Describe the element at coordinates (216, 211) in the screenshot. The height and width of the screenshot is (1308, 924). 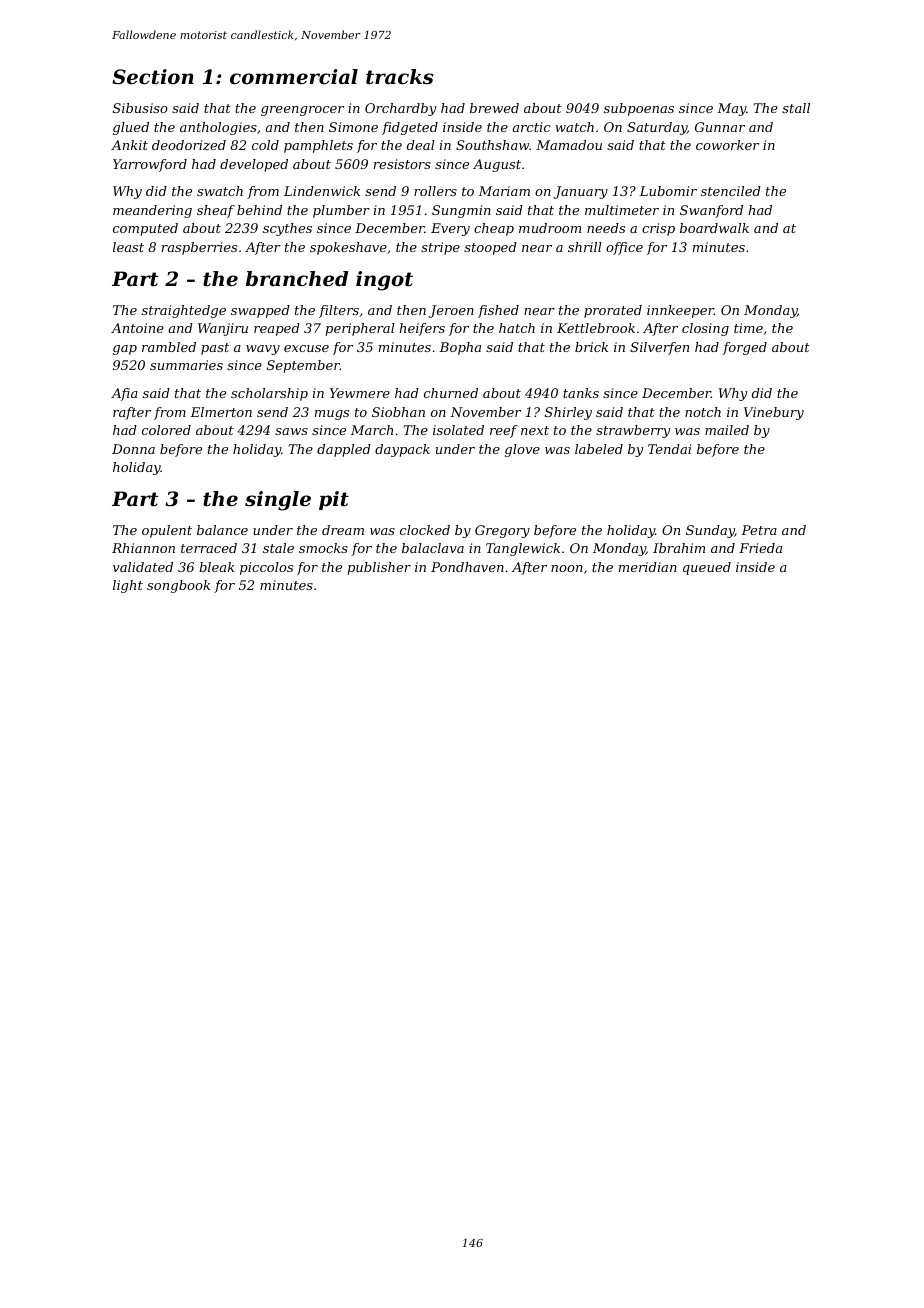
I see `sheaf` at that location.
